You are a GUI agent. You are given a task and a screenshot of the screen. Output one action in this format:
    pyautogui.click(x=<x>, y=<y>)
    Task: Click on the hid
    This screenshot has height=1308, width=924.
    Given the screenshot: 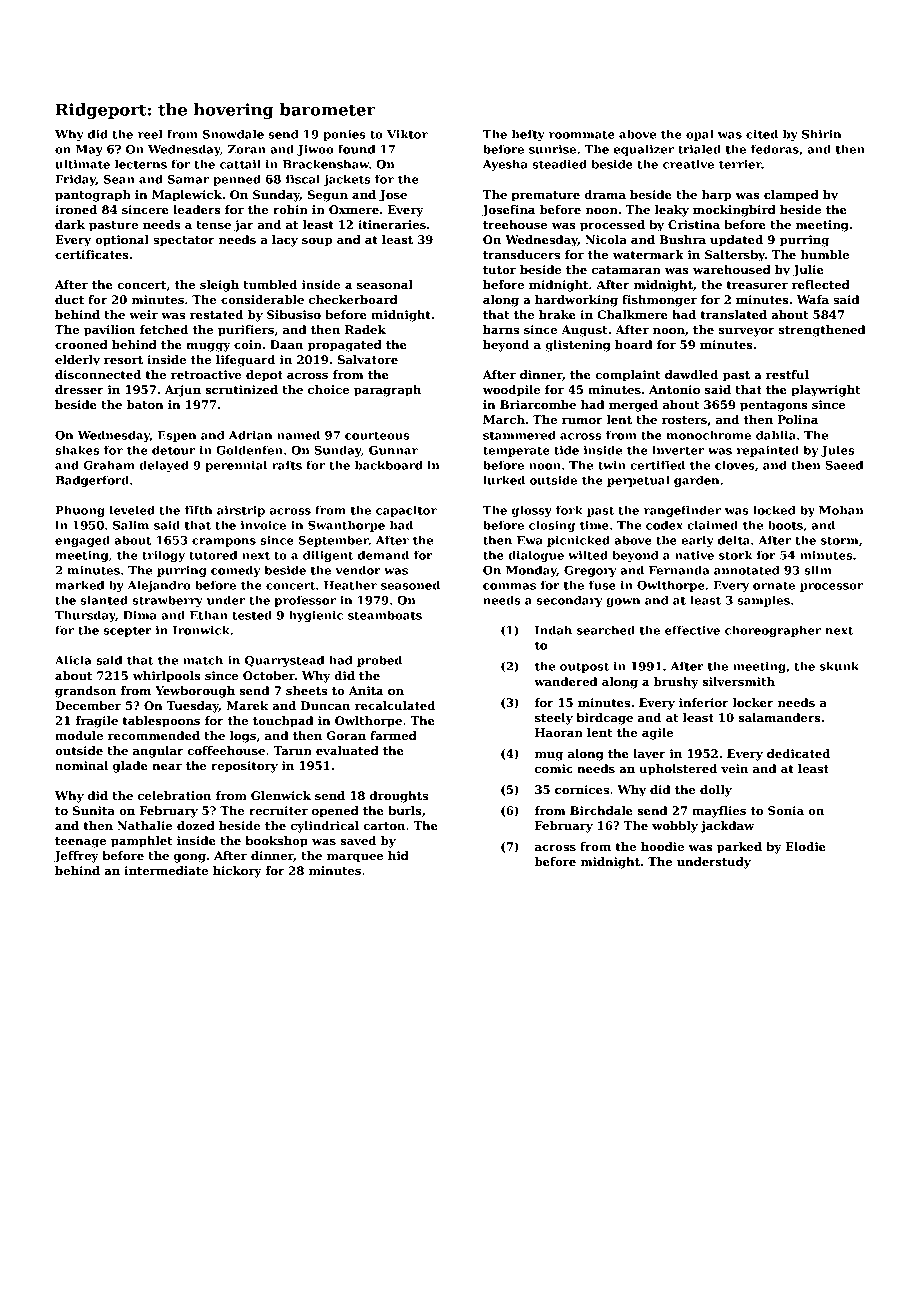 What is the action you would take?
    pyautogui.click(x=398, y=855)
